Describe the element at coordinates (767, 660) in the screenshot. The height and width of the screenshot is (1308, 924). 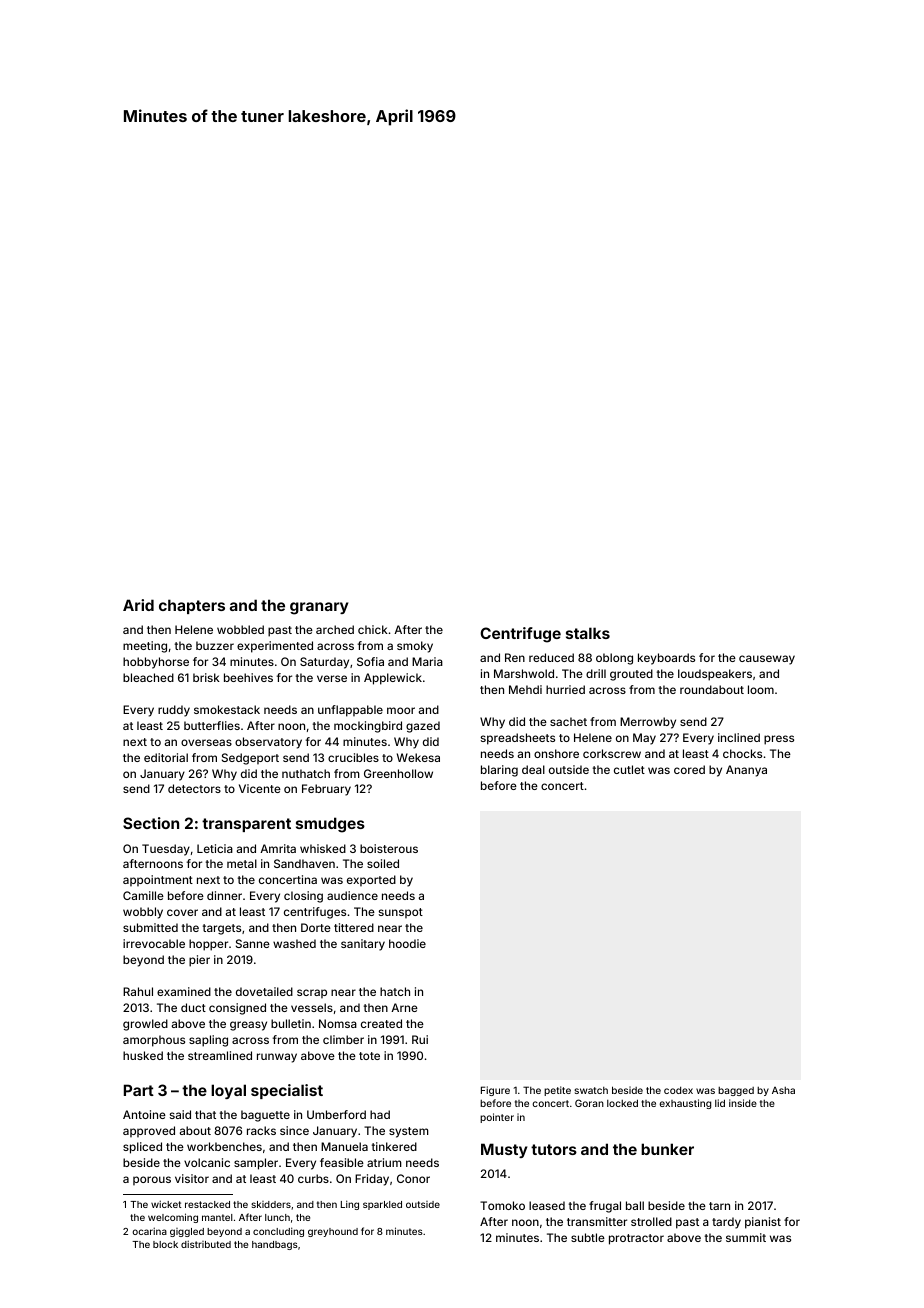
I see `causeway` at that location.
